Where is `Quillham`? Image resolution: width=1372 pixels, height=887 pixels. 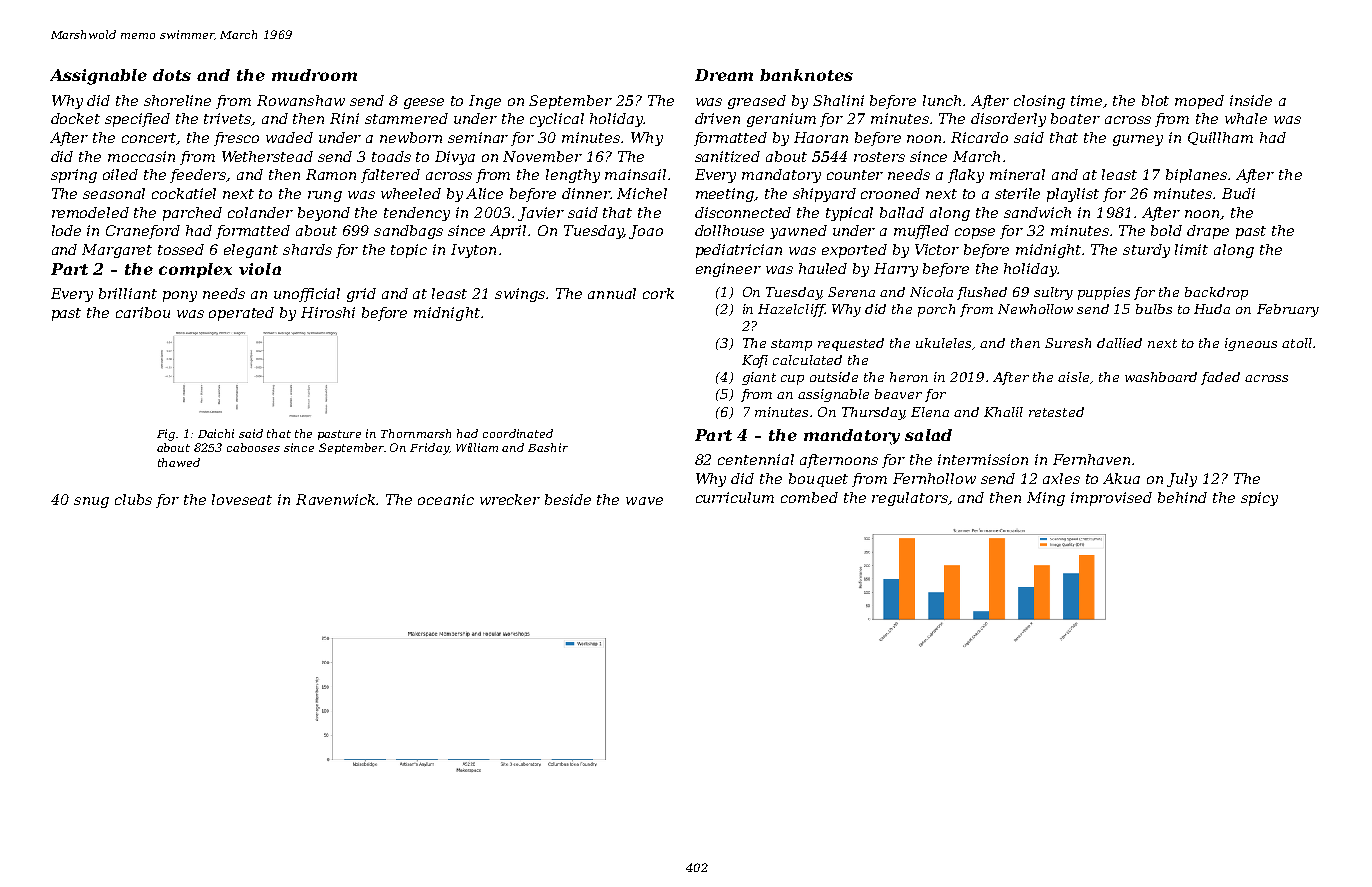 Quillham is located at coordinates (1220, 138).
